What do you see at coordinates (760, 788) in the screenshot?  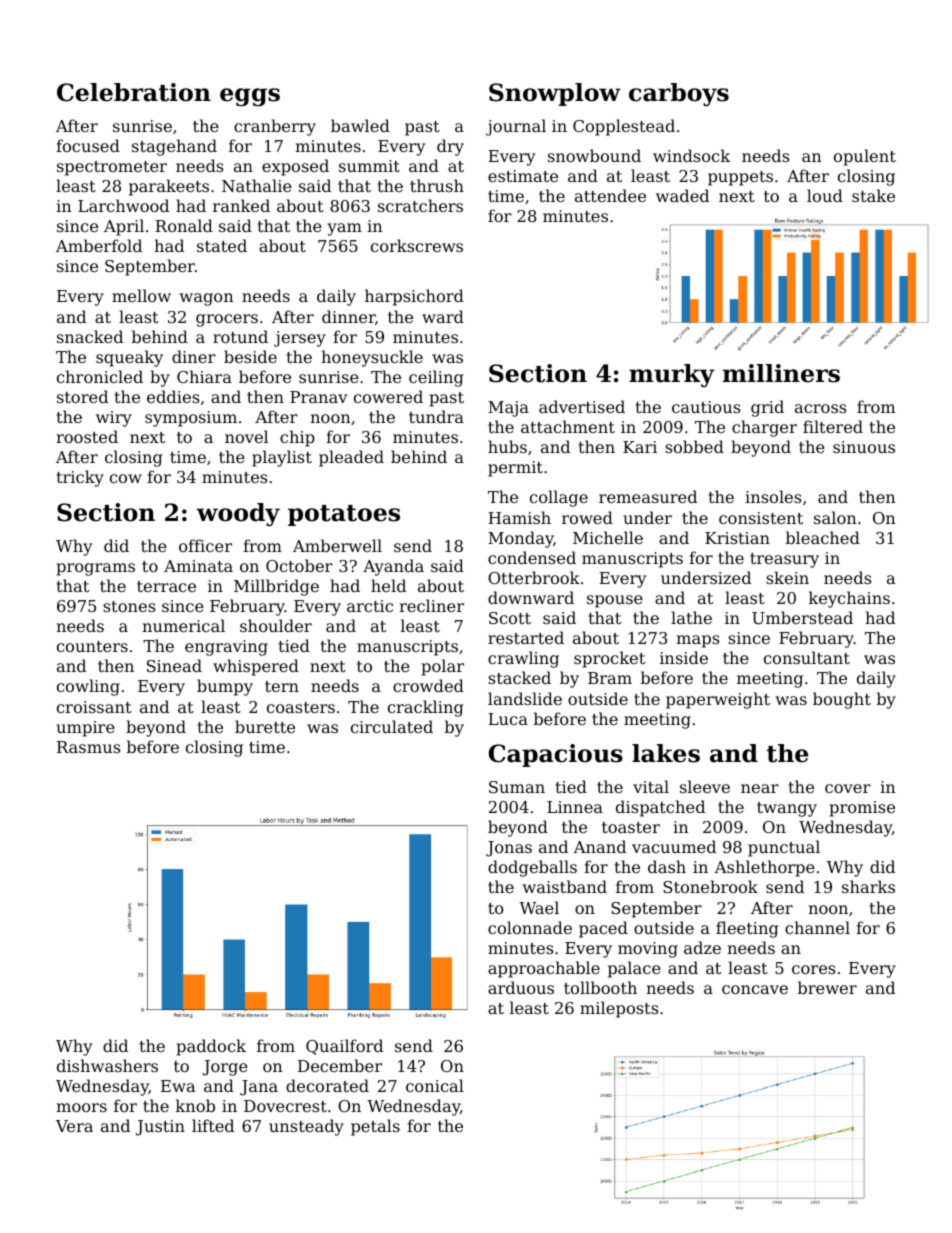 I see `near` at bounding box center [760, 788].
